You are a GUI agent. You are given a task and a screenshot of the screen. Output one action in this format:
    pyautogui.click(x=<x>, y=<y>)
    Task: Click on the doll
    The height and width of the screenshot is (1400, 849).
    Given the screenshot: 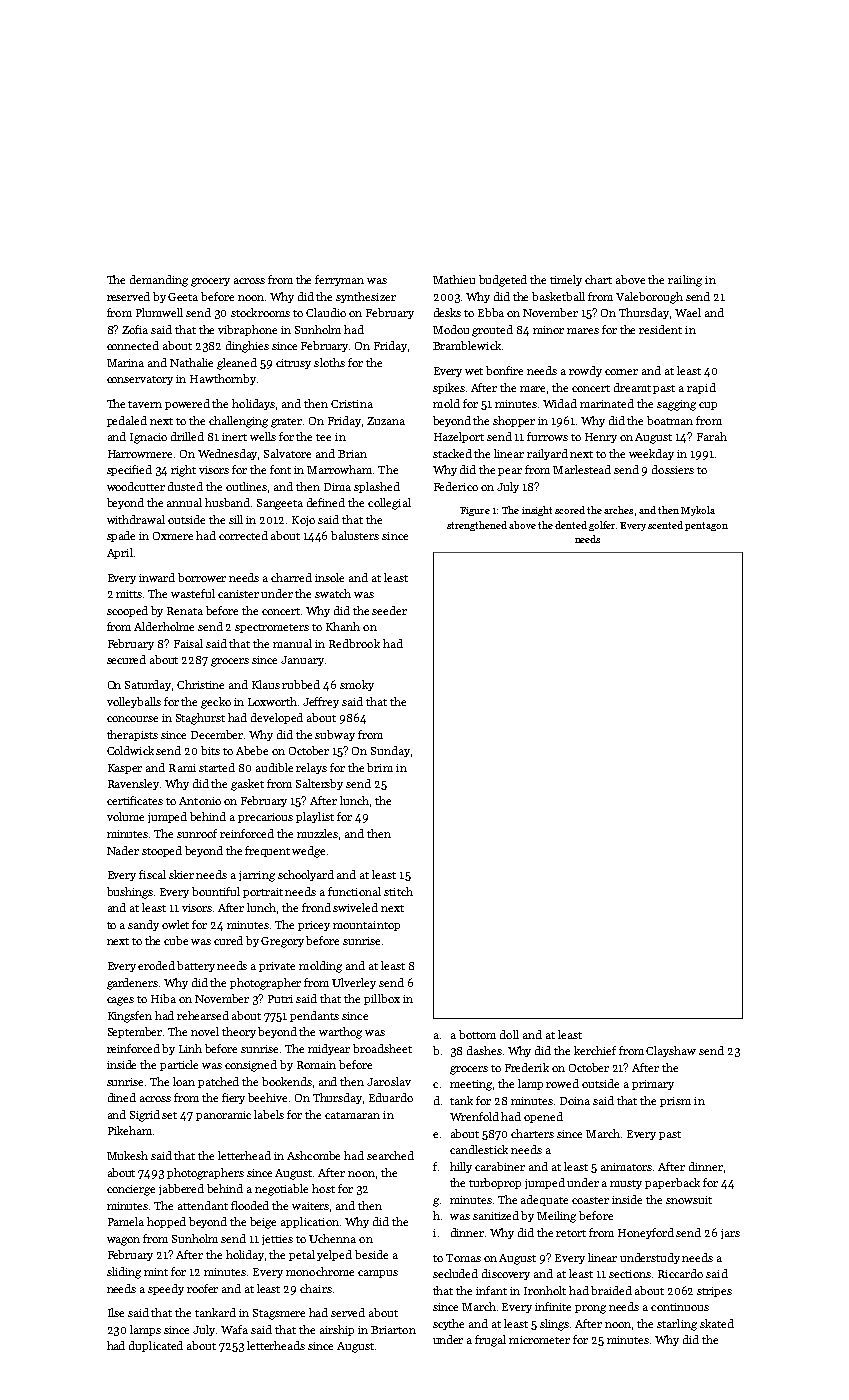 What is the action you would take?
    pyautogui.click(x=509, y=1034)
